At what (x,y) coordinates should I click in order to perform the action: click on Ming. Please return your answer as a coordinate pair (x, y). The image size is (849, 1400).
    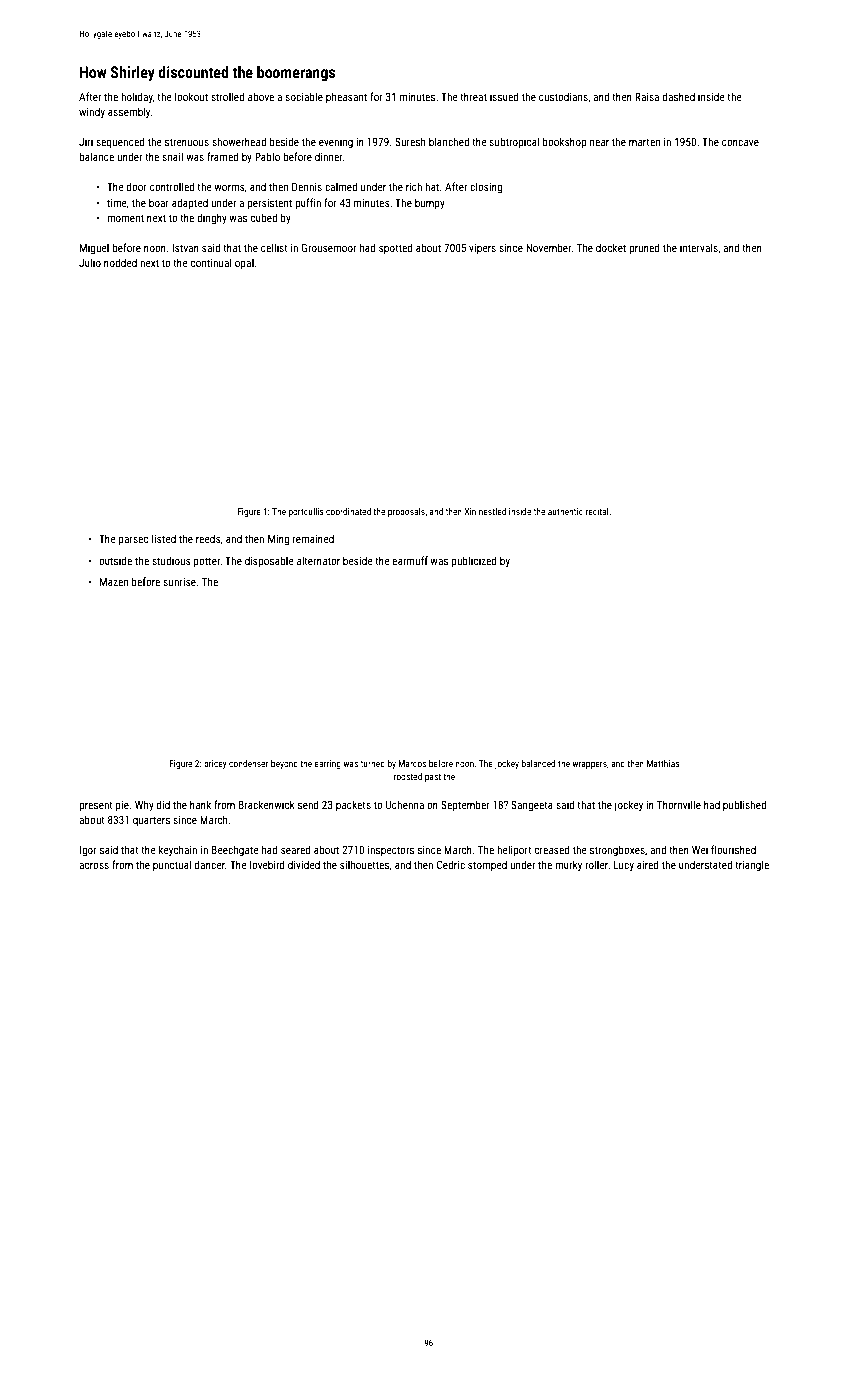
    Looking at the image, I should click on (278, 540).
